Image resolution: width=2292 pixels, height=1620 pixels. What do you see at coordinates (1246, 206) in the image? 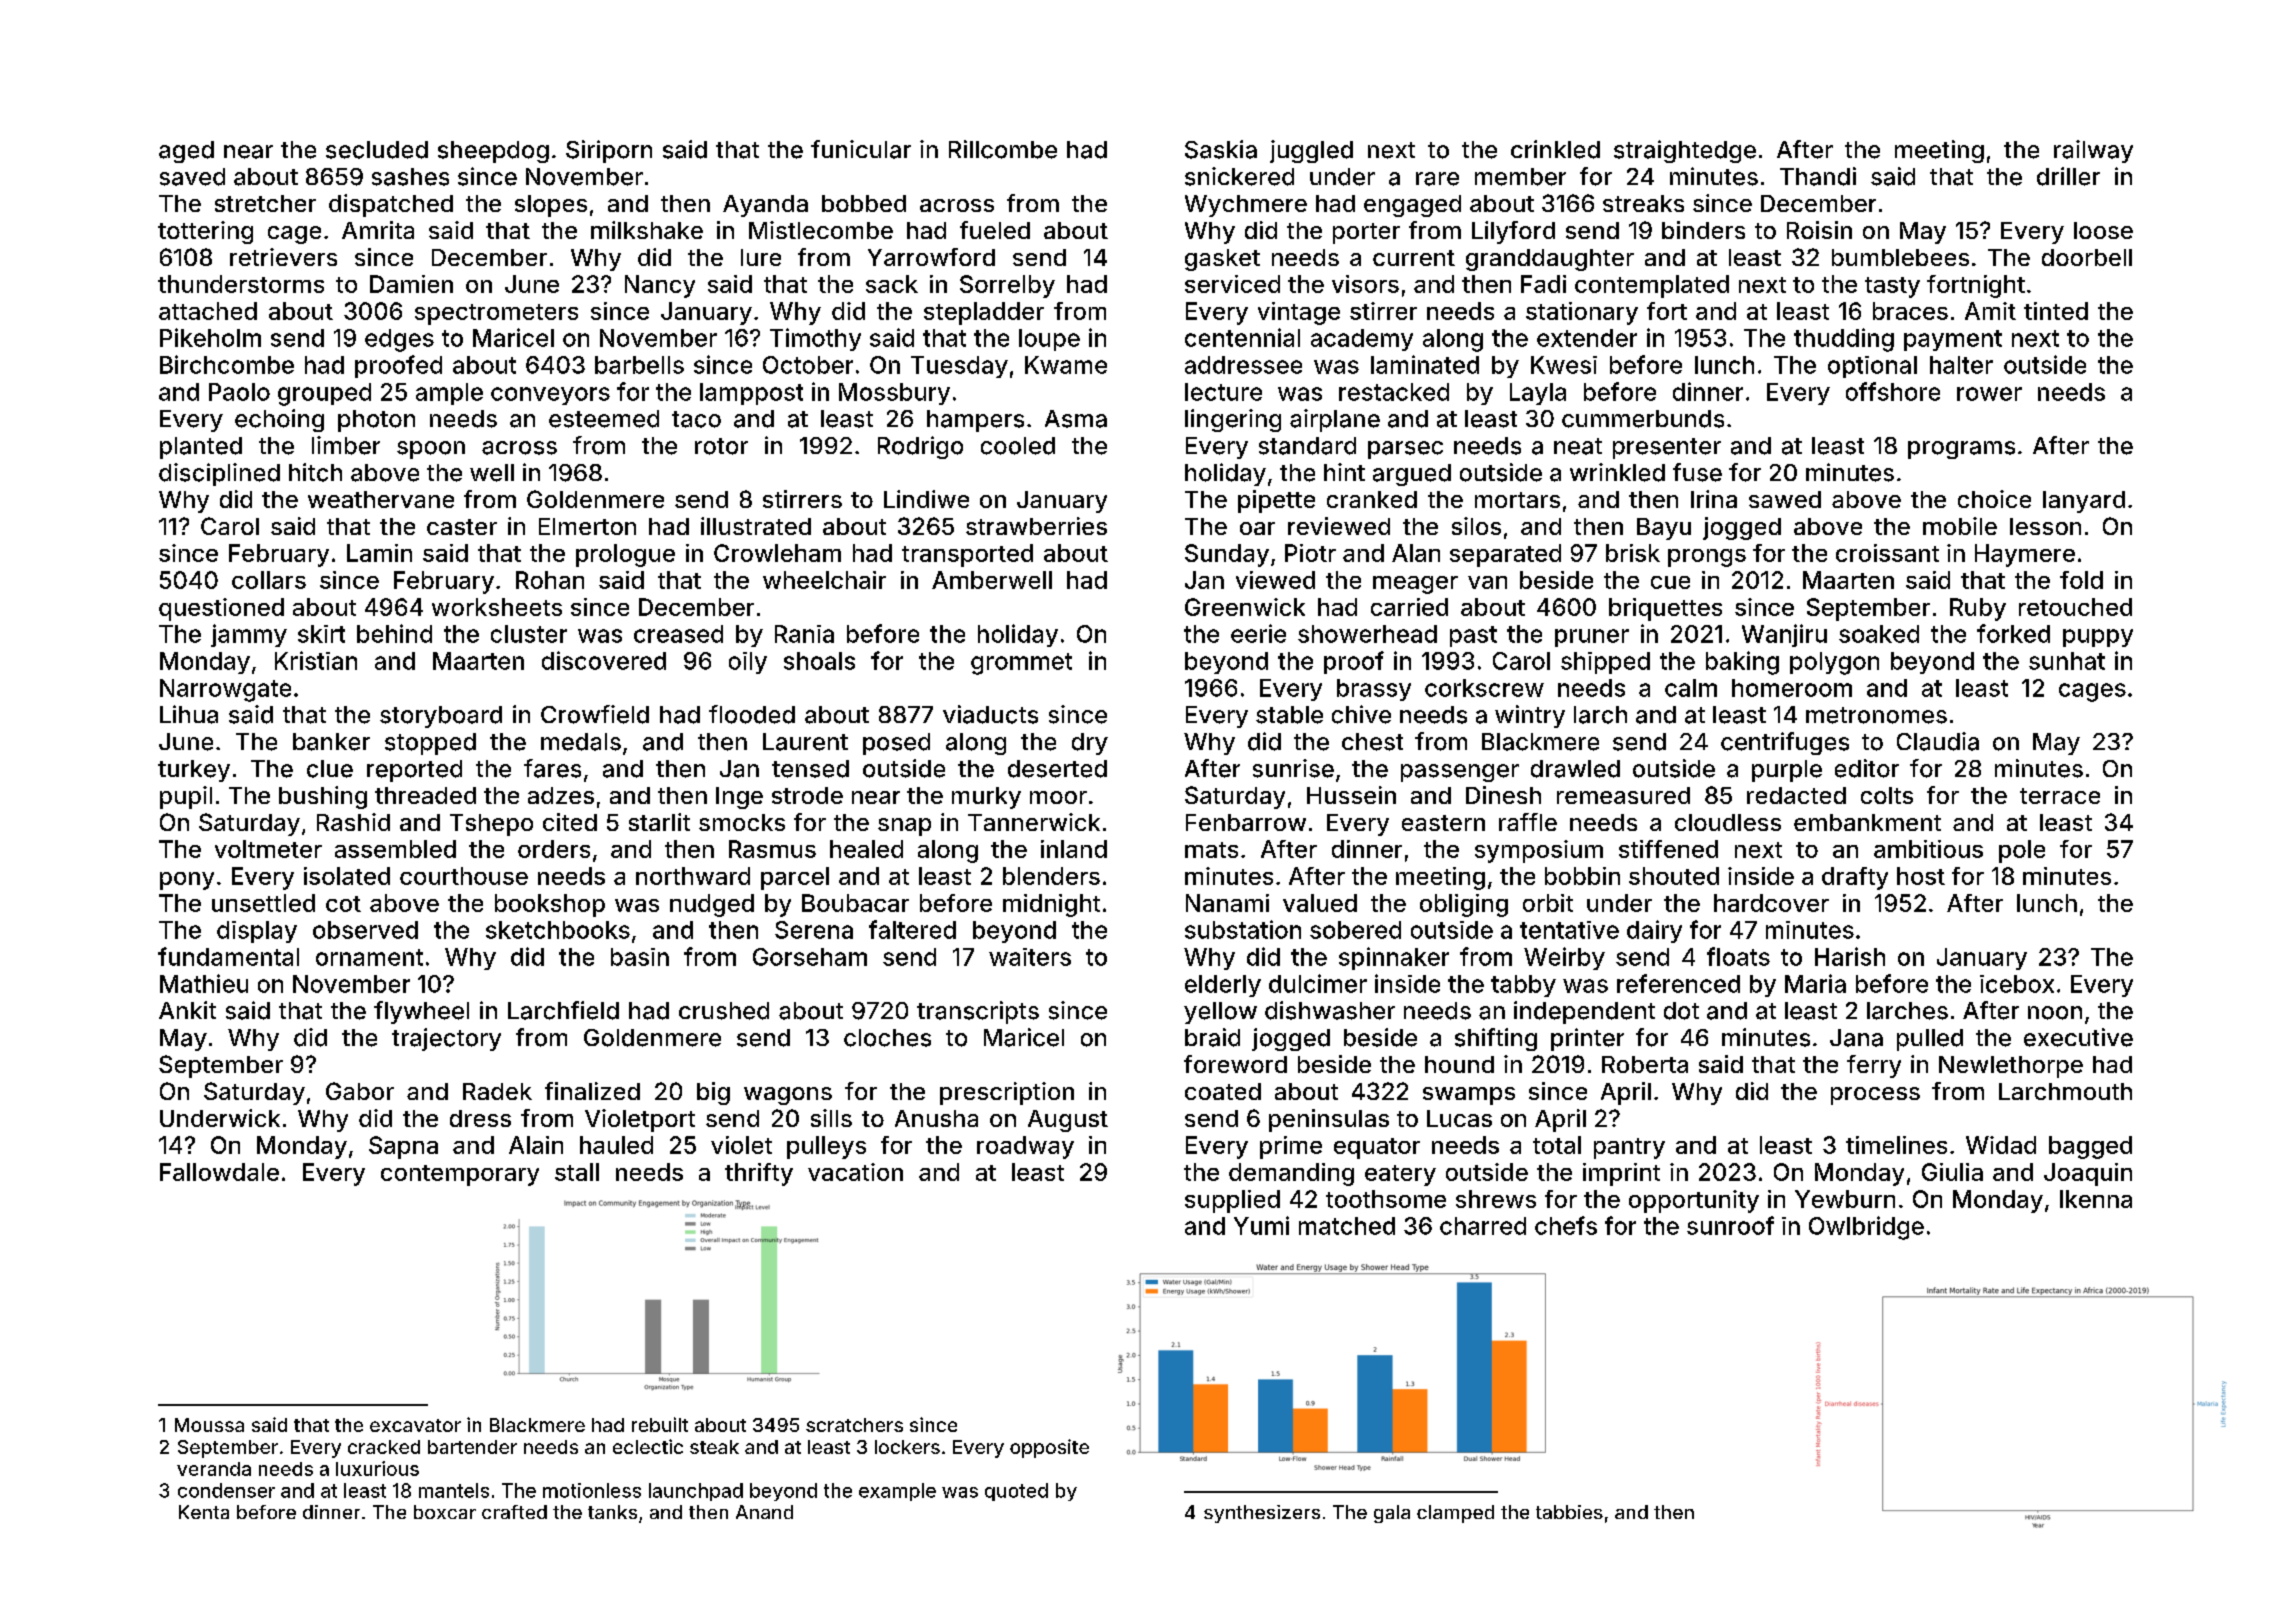
I see `Wychmere` at bounding box center [1246, 206].
